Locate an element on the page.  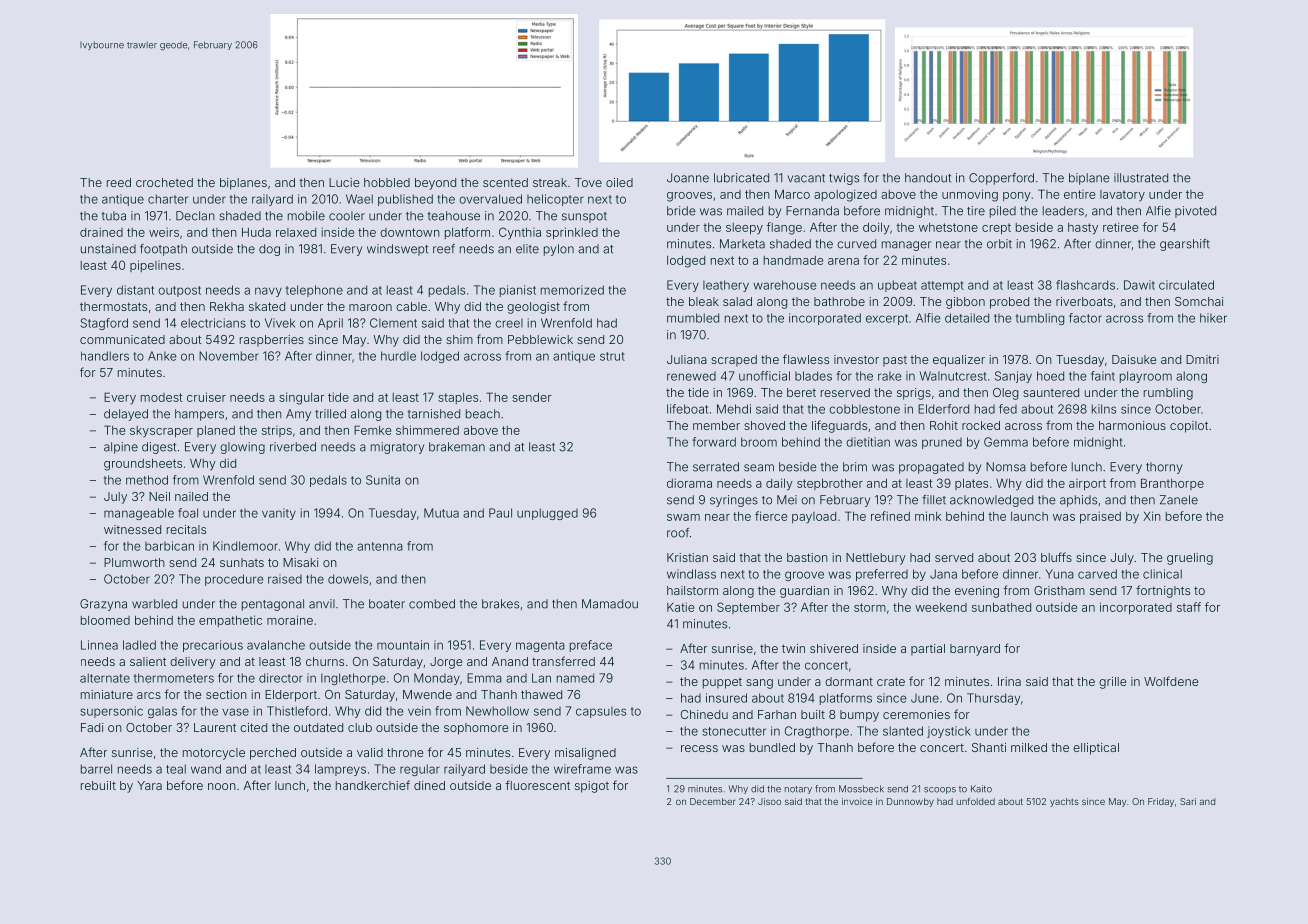
barnyard is located at coordinates (975, 650).
